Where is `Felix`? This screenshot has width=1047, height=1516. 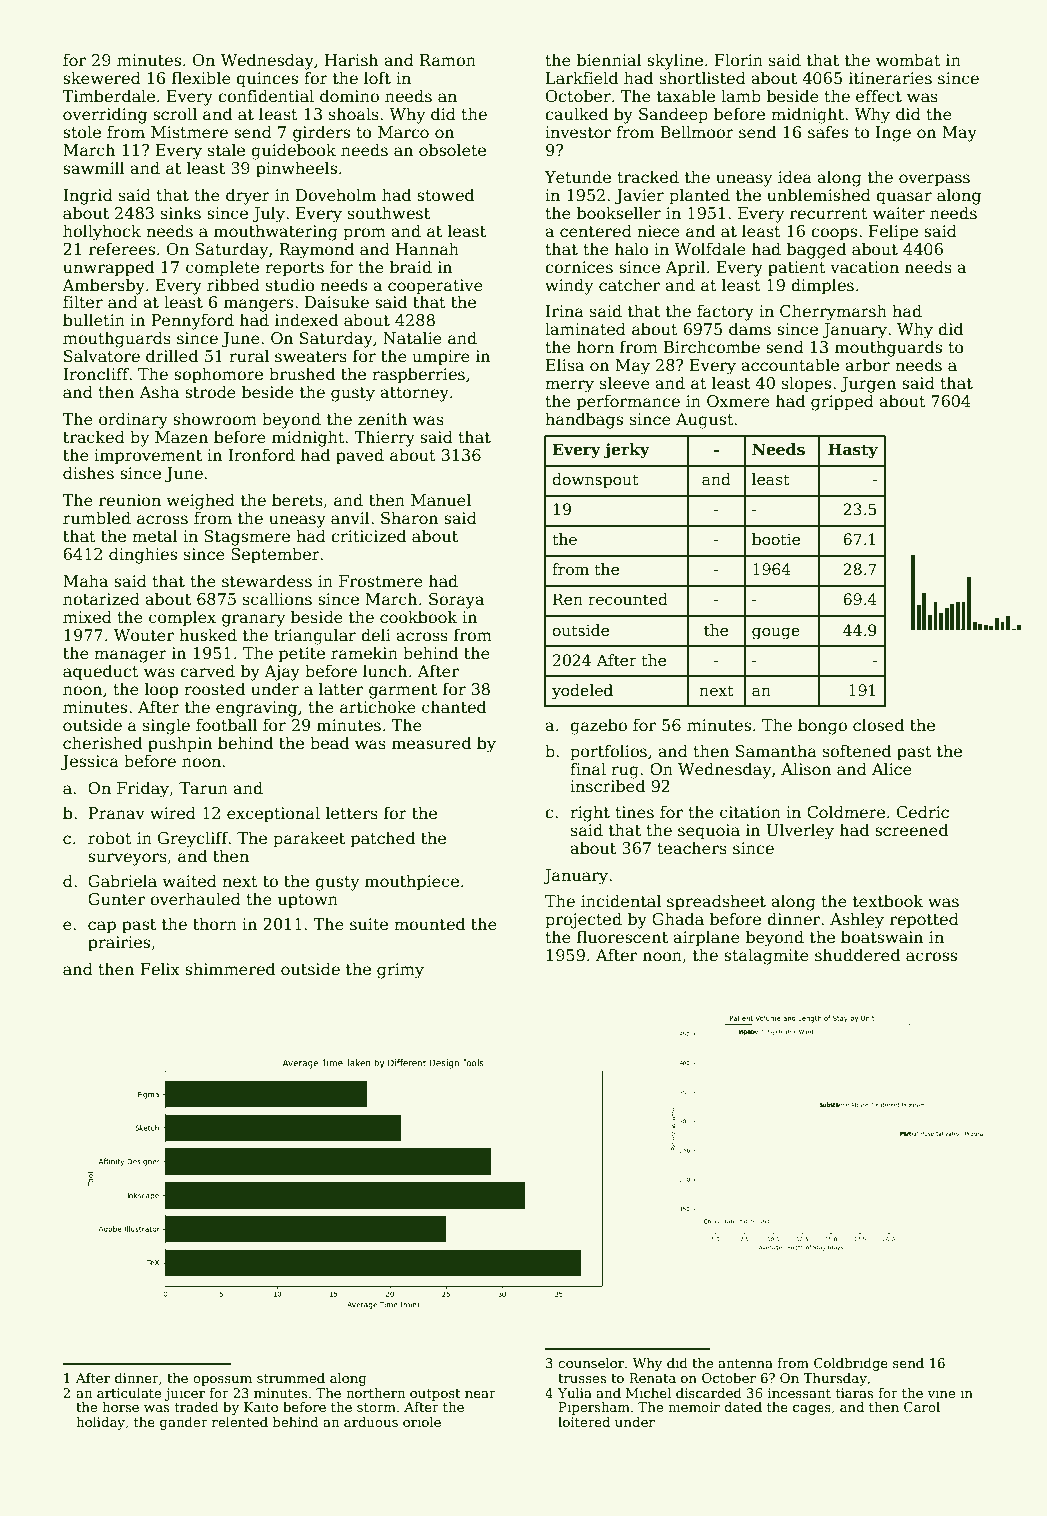
Felix is located at coordinates (160, 968).
